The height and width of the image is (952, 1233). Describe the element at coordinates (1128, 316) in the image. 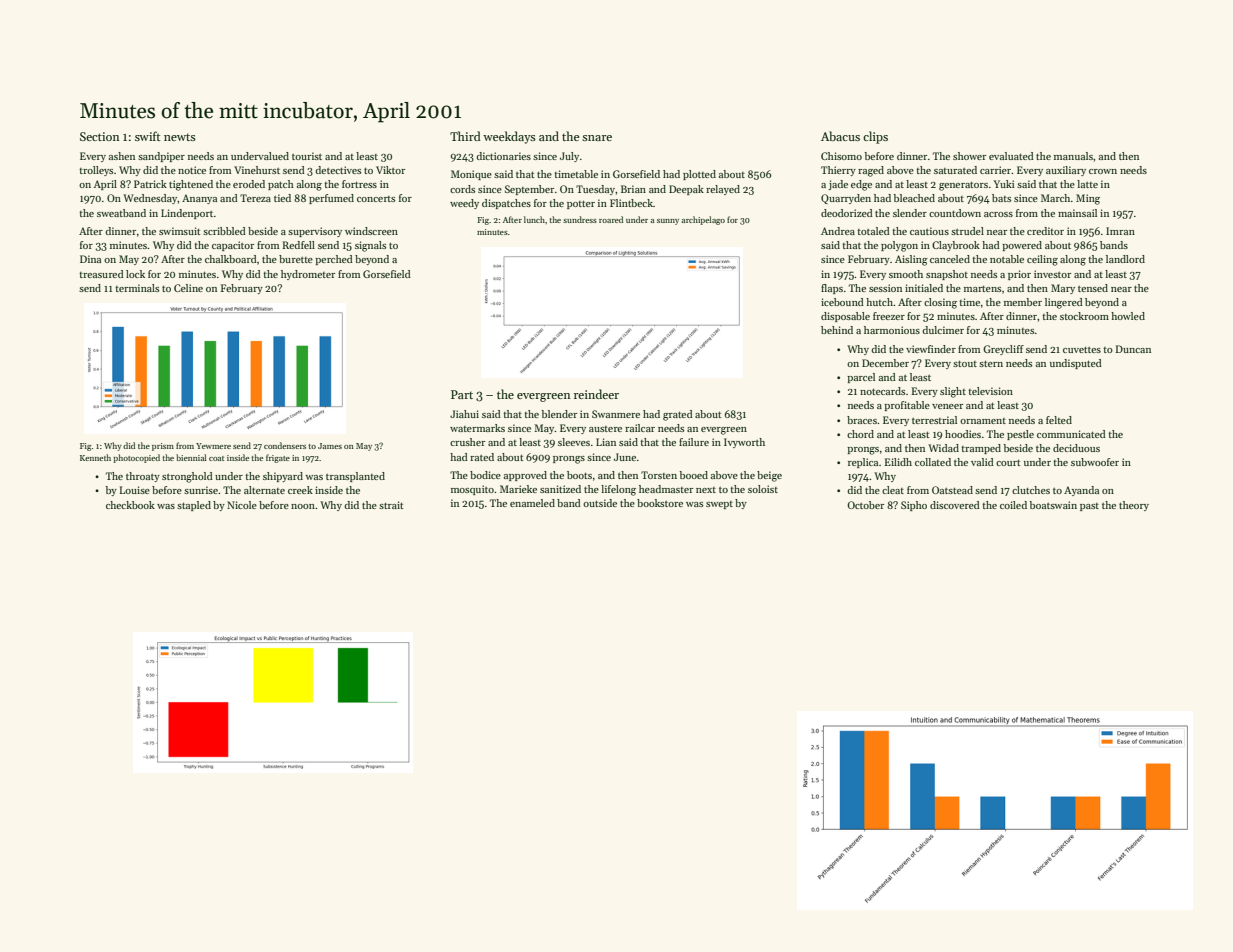

I see `howled` at that location.
